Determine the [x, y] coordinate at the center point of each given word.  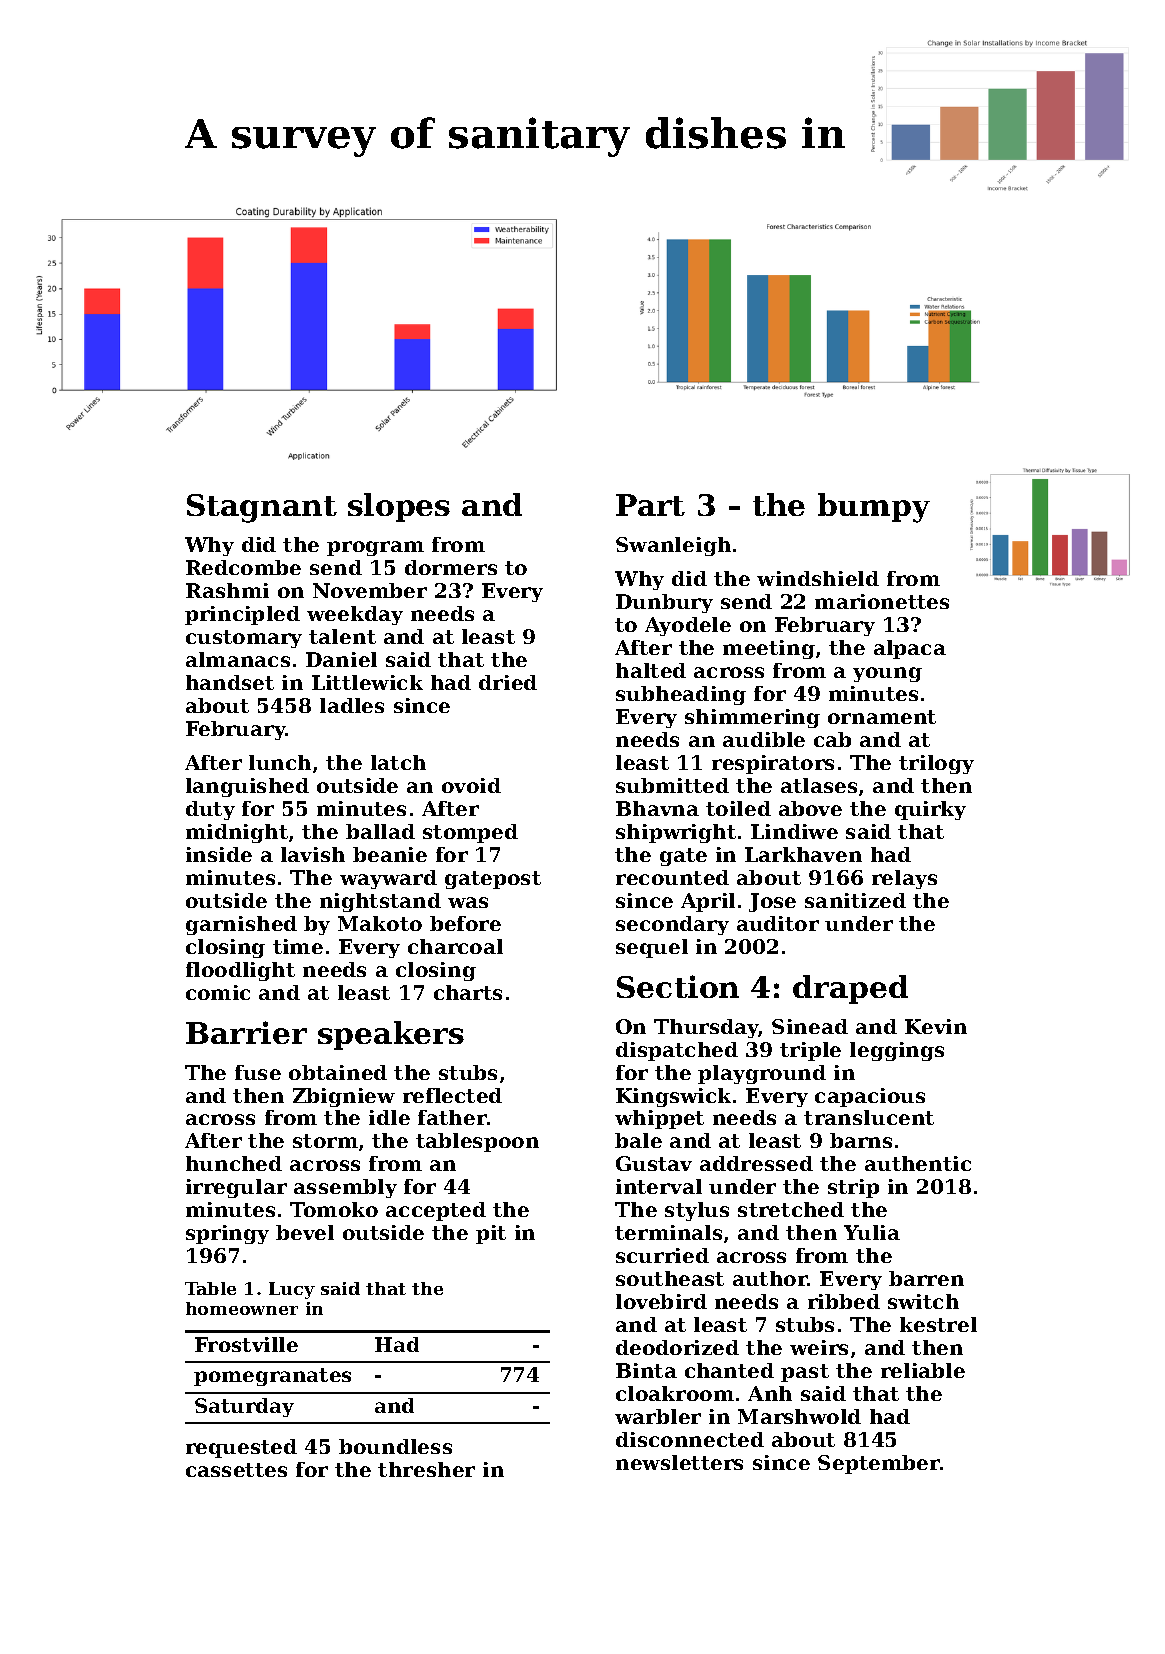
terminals [668, 1232]
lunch [280, 762]
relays [904, 879]
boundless [395, 1446]
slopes [399, 507]
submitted [672, 785]
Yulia [872, 1232]
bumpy [874, 508]
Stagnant [262, 508]
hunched [234, 1163]
